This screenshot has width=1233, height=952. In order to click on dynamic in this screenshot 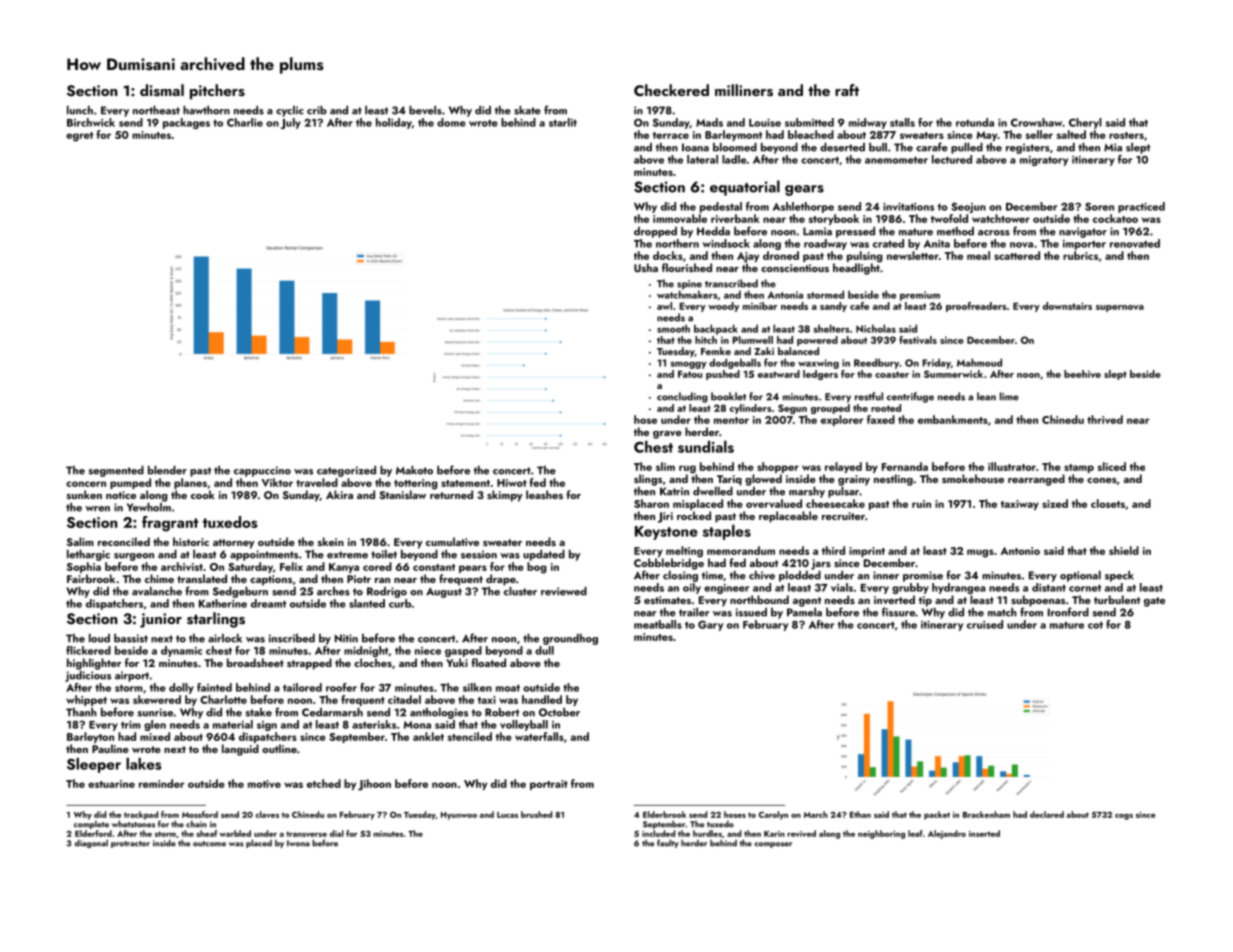, I will do `click(181, 651)`.
